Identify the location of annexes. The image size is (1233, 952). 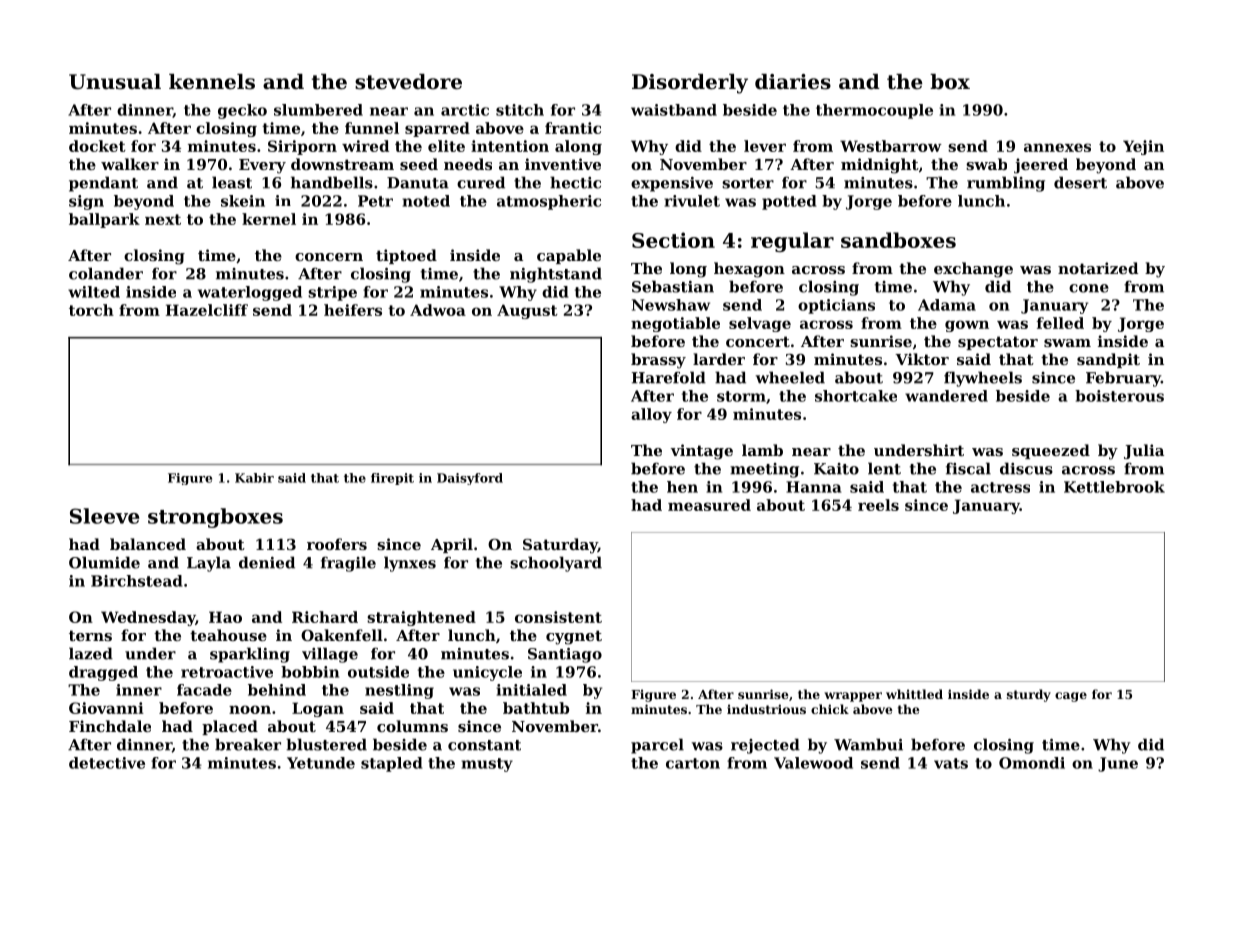
(1057, 147).
